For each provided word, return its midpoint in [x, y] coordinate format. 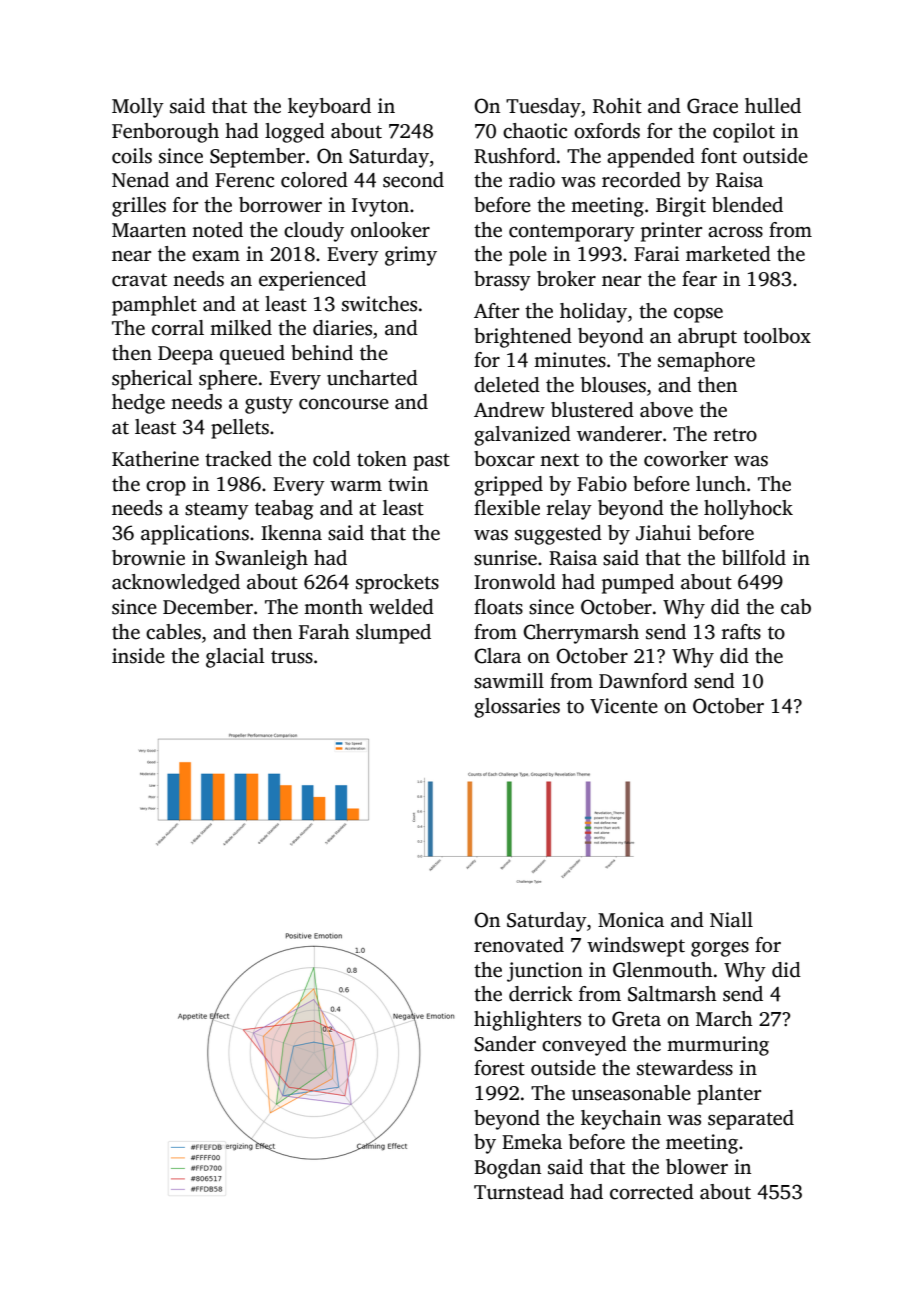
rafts [741, 632]
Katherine [155, 459]
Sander [505, 1044]
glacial [235, 658]
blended [747, 205]
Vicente [624, 706]
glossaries [517, 708]
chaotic [535, 131]
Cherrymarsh [581, 634]
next [559, 460]
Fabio [602, 484]
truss [292, 657]
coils [132, 156]
